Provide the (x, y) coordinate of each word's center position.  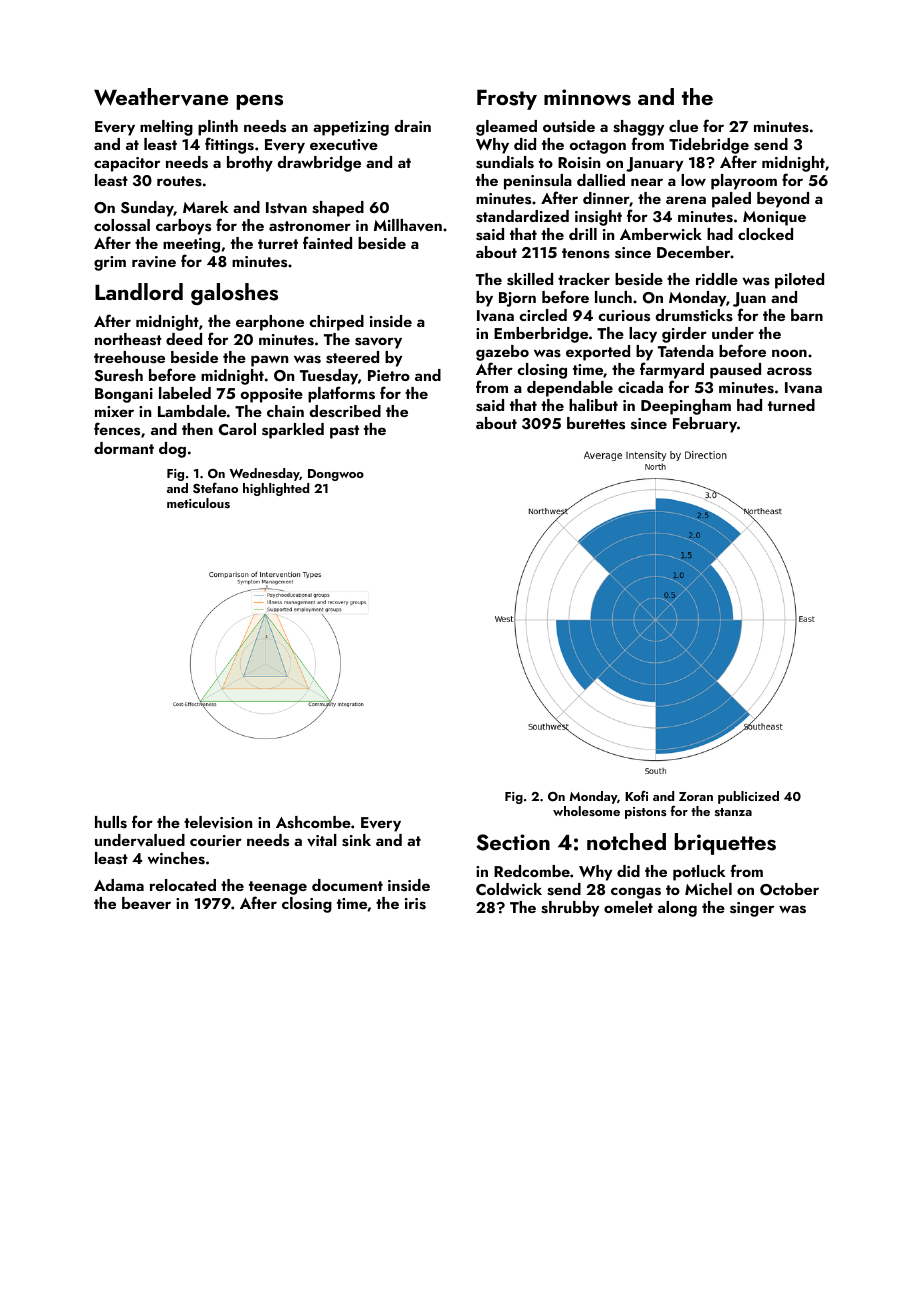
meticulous (198, 503)
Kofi (636, 796)
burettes (596, 423)
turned (791, 405)
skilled (530, 279)
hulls (111, 822)
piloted (799, 281)
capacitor (127, 164)
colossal (122, 225)
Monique (774, 218)
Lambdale (192, 411)
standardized (522, 216)
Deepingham (686, 407)
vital (322, 840)
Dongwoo (336, 475)
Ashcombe (313, 822)
